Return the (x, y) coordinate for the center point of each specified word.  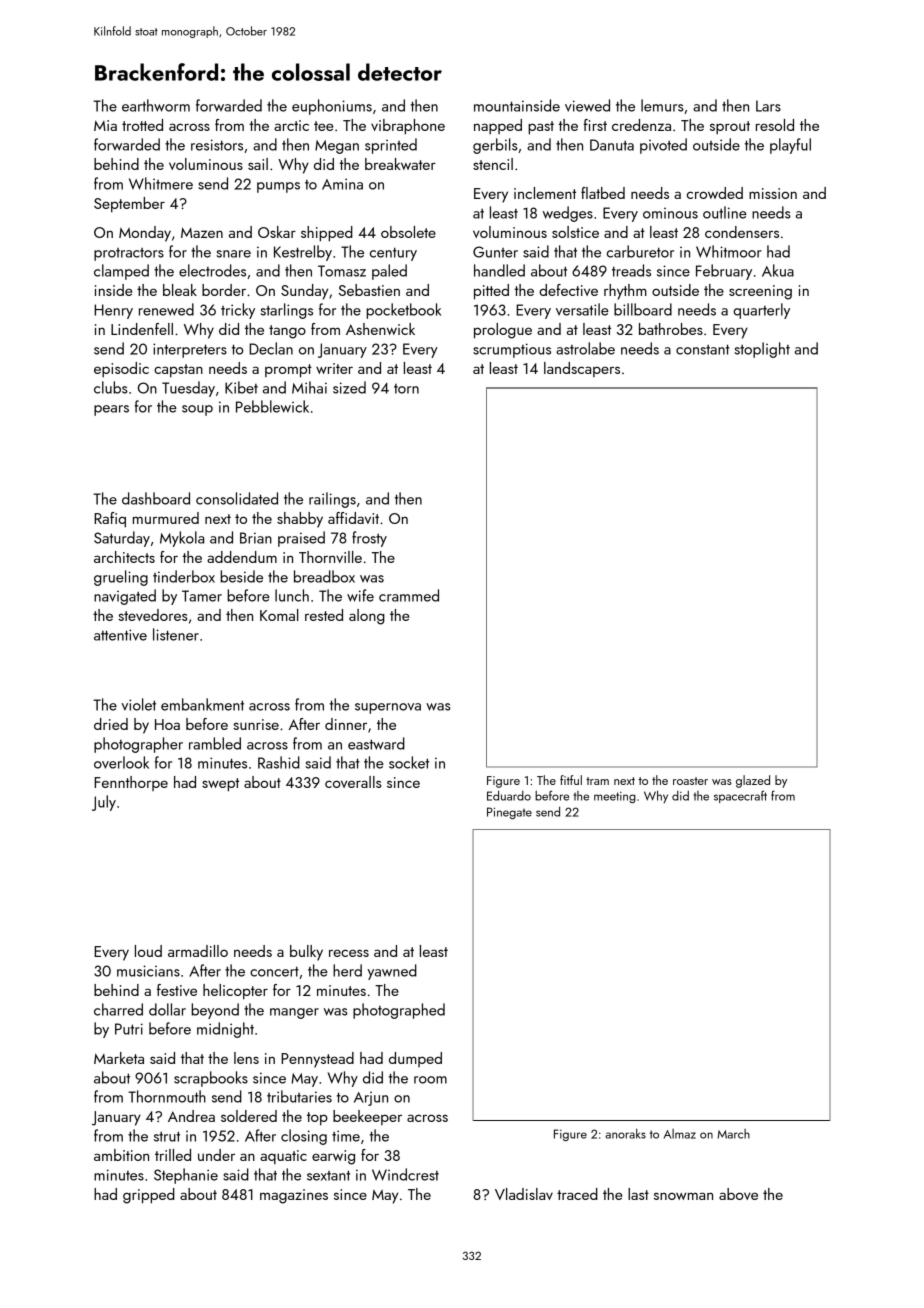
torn (406, 389)
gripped (149, 1196)
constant (703, 349)
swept (220, 785)
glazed (753, 781)
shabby (300, 520)
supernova (388, 708)
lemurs (662, 105)
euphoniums (332, 107)
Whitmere (161, 183)
